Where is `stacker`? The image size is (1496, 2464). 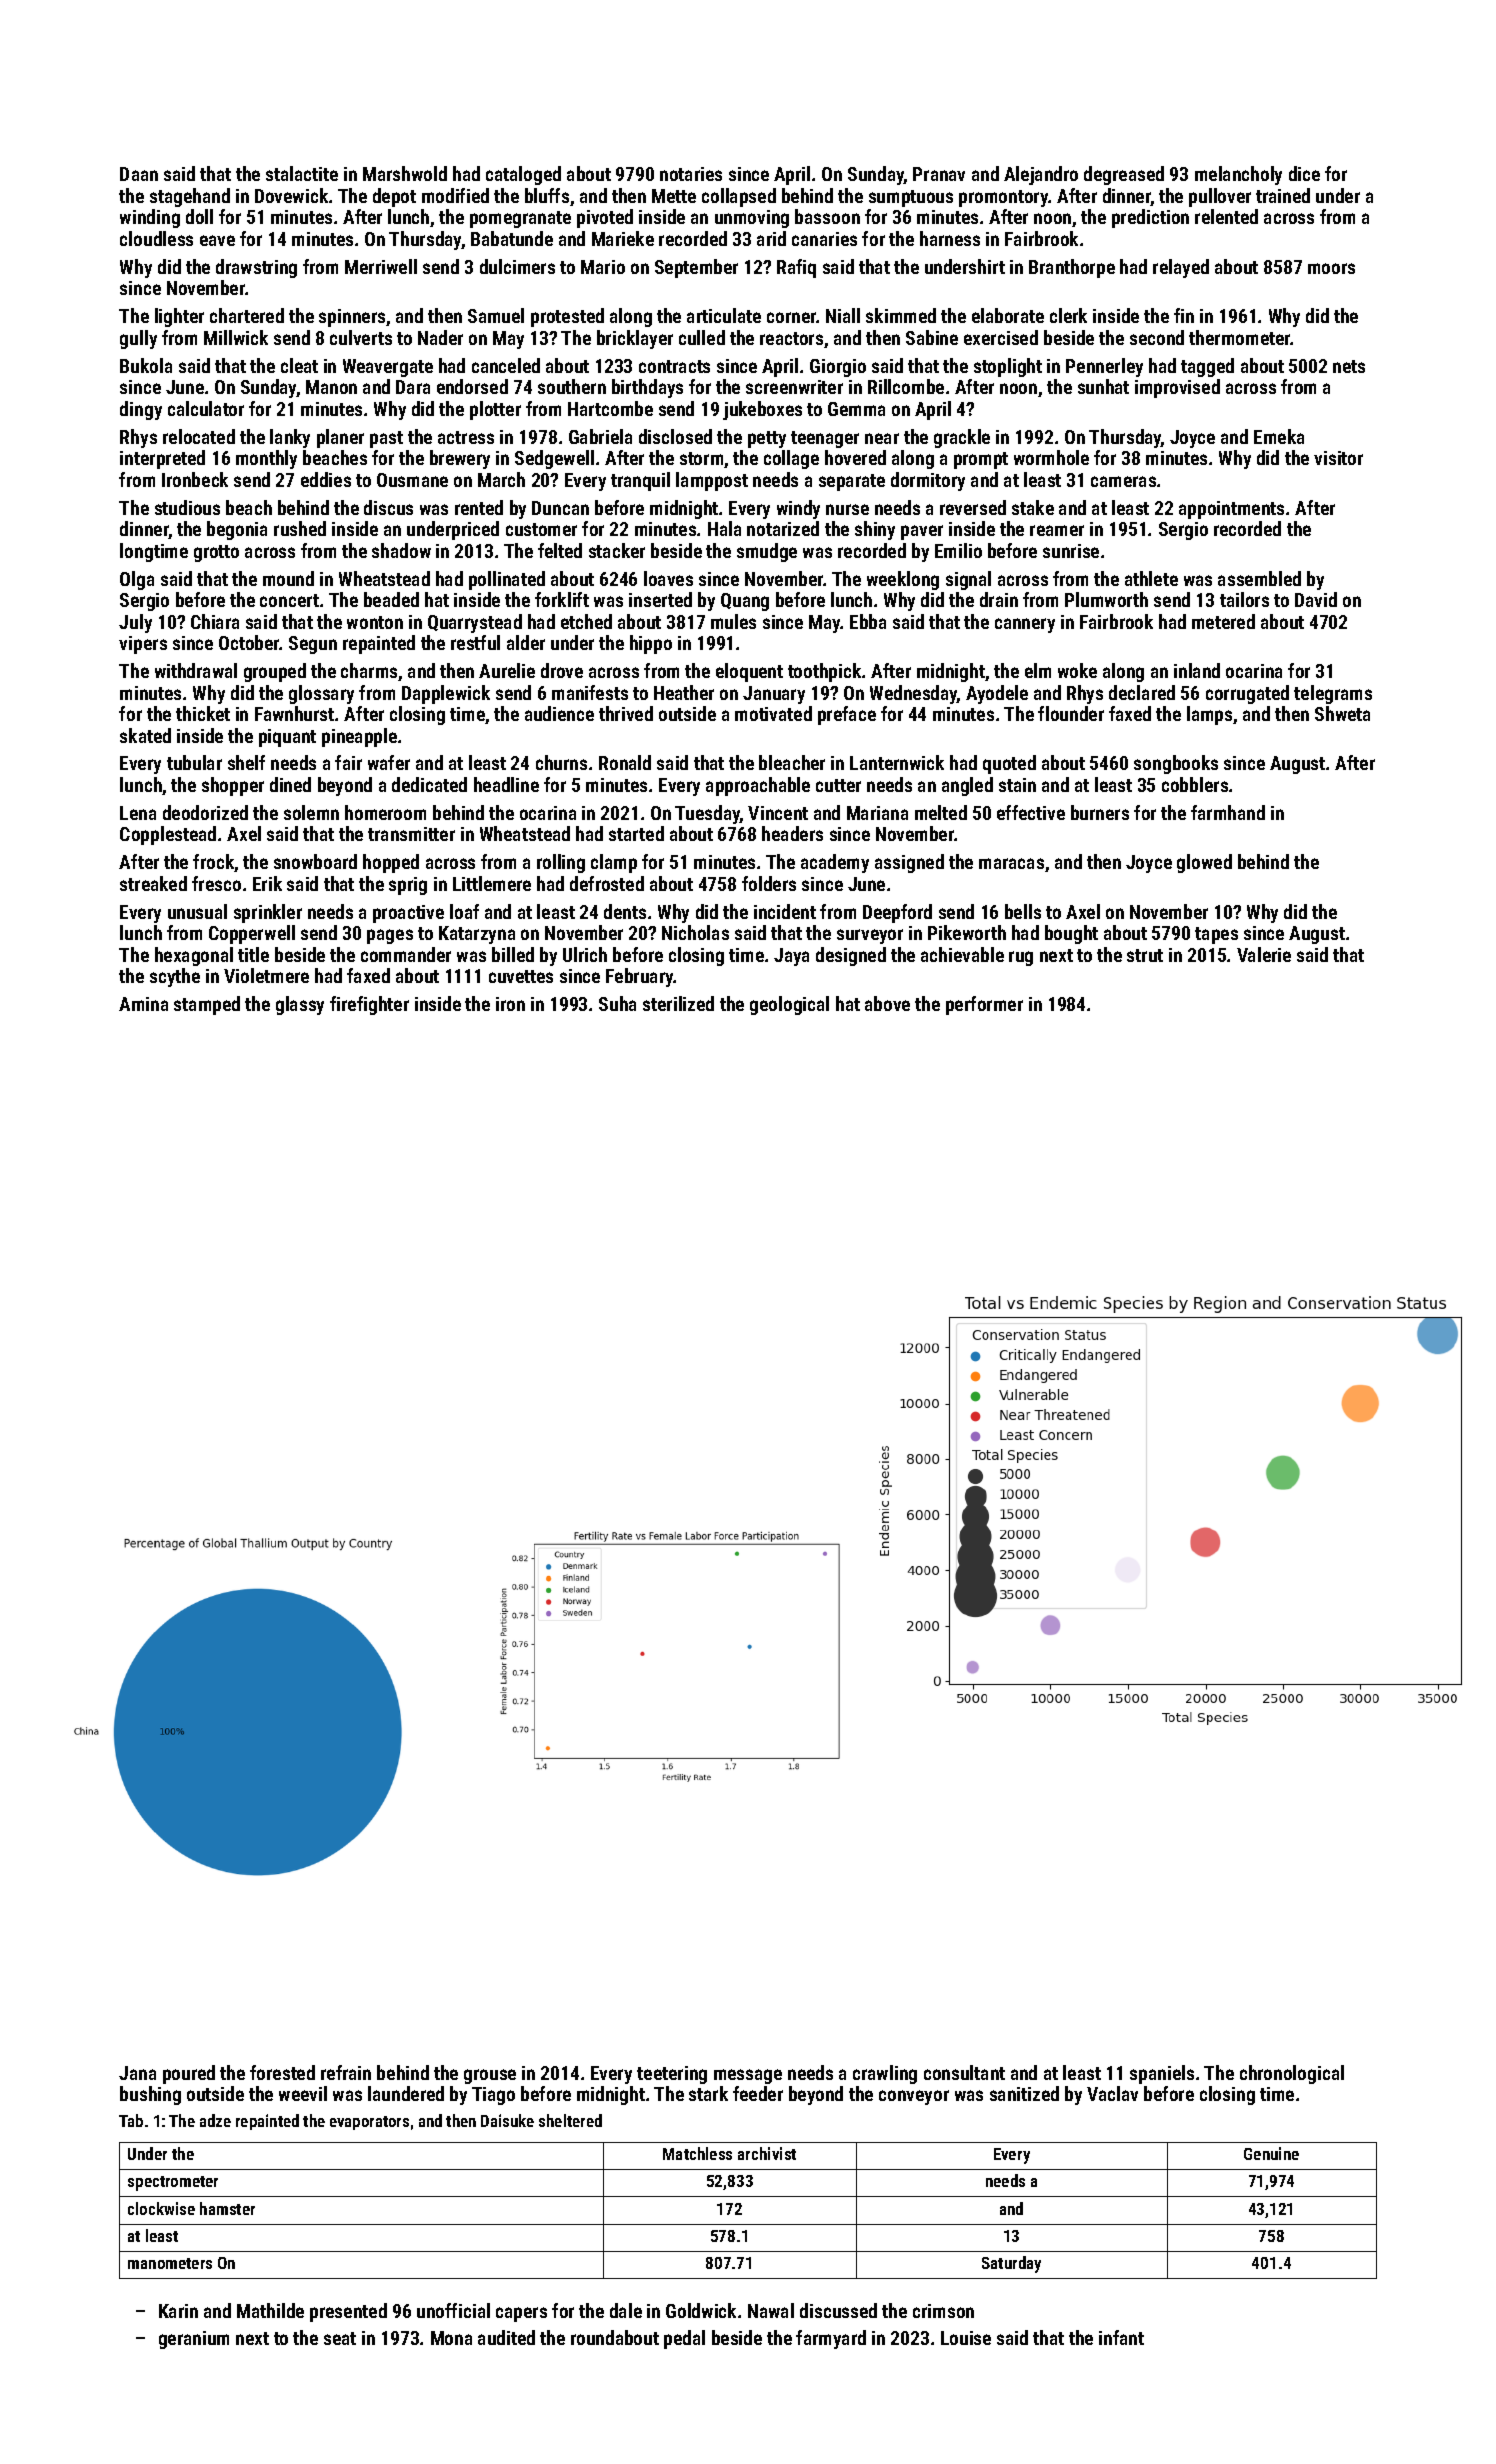
stacker is located at coordinates (617, 550).
